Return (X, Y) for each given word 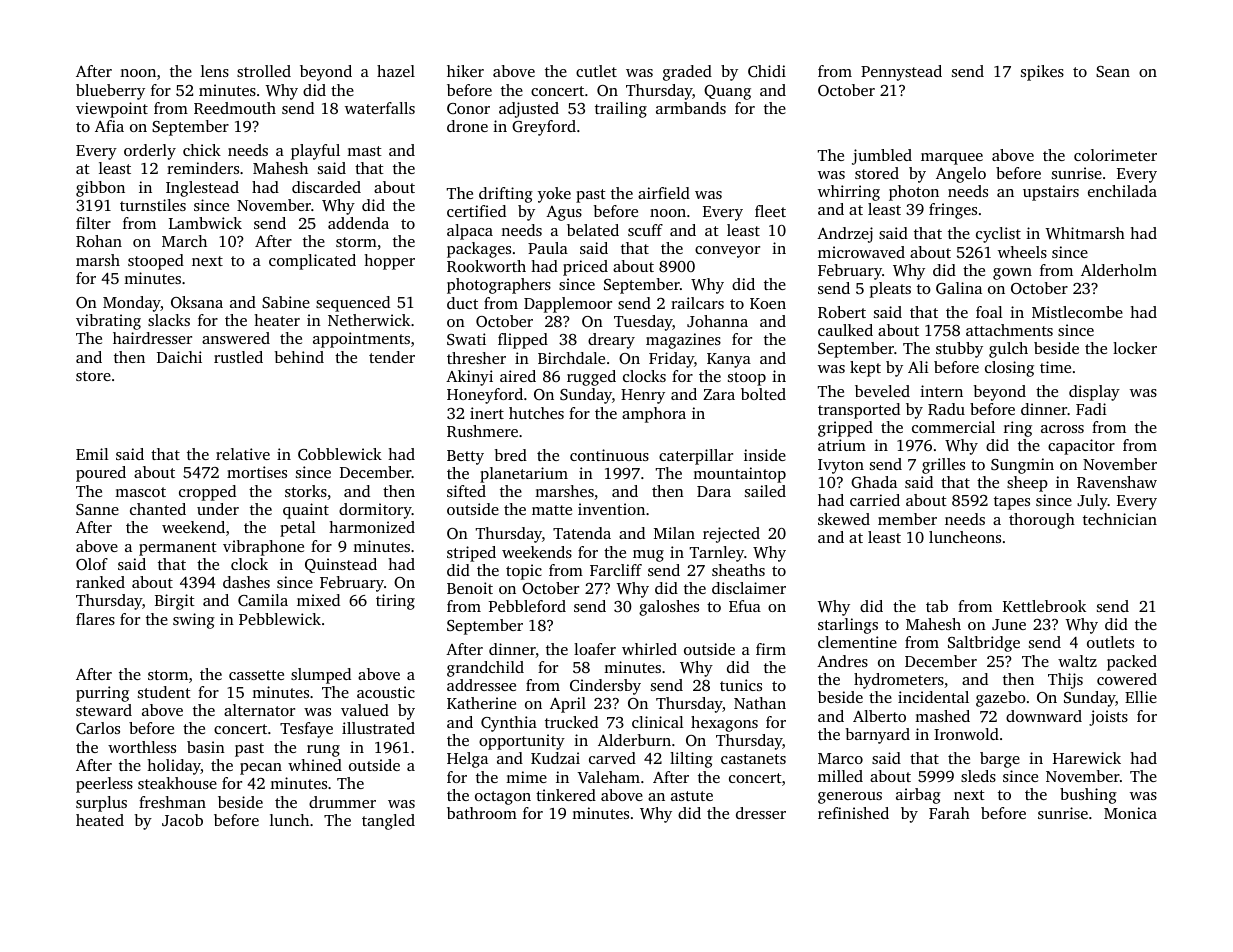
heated (100, 820)
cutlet (596, 71)
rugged (591, 378)
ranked (100, 582)
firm (771, 649)
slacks (169, 320)
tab (937, 606)
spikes (1042, 73)
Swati (466, 339)
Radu (946, 409)
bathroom (482, 813)
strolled (264, 71)
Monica (1130, 813)
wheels (1022, 252)
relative (243, 454)
